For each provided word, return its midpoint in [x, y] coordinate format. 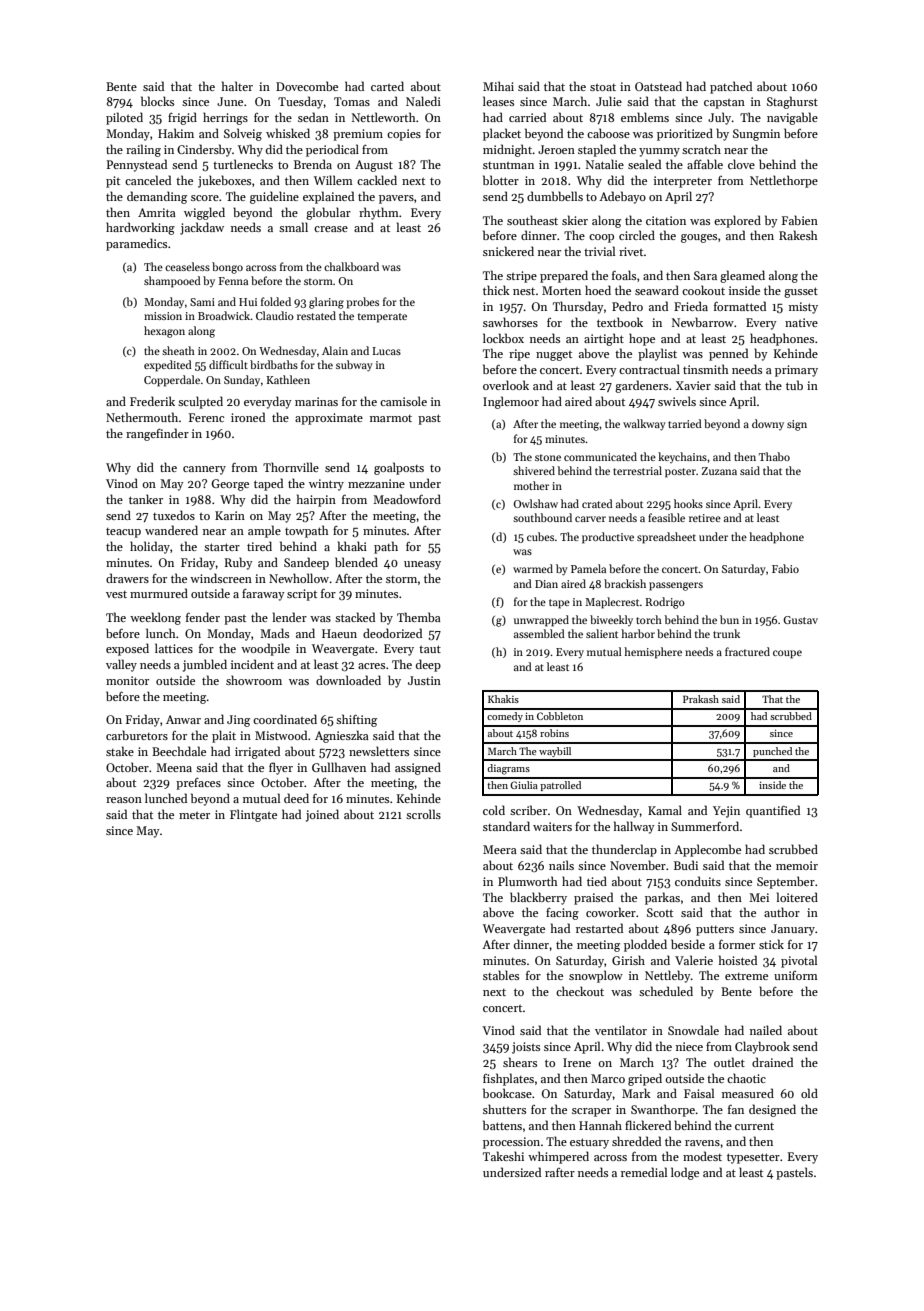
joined [322, 815]
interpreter [683, 182]
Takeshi [503, 1156]
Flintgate [253, 815]
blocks [157, 101]
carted [387, 86]
